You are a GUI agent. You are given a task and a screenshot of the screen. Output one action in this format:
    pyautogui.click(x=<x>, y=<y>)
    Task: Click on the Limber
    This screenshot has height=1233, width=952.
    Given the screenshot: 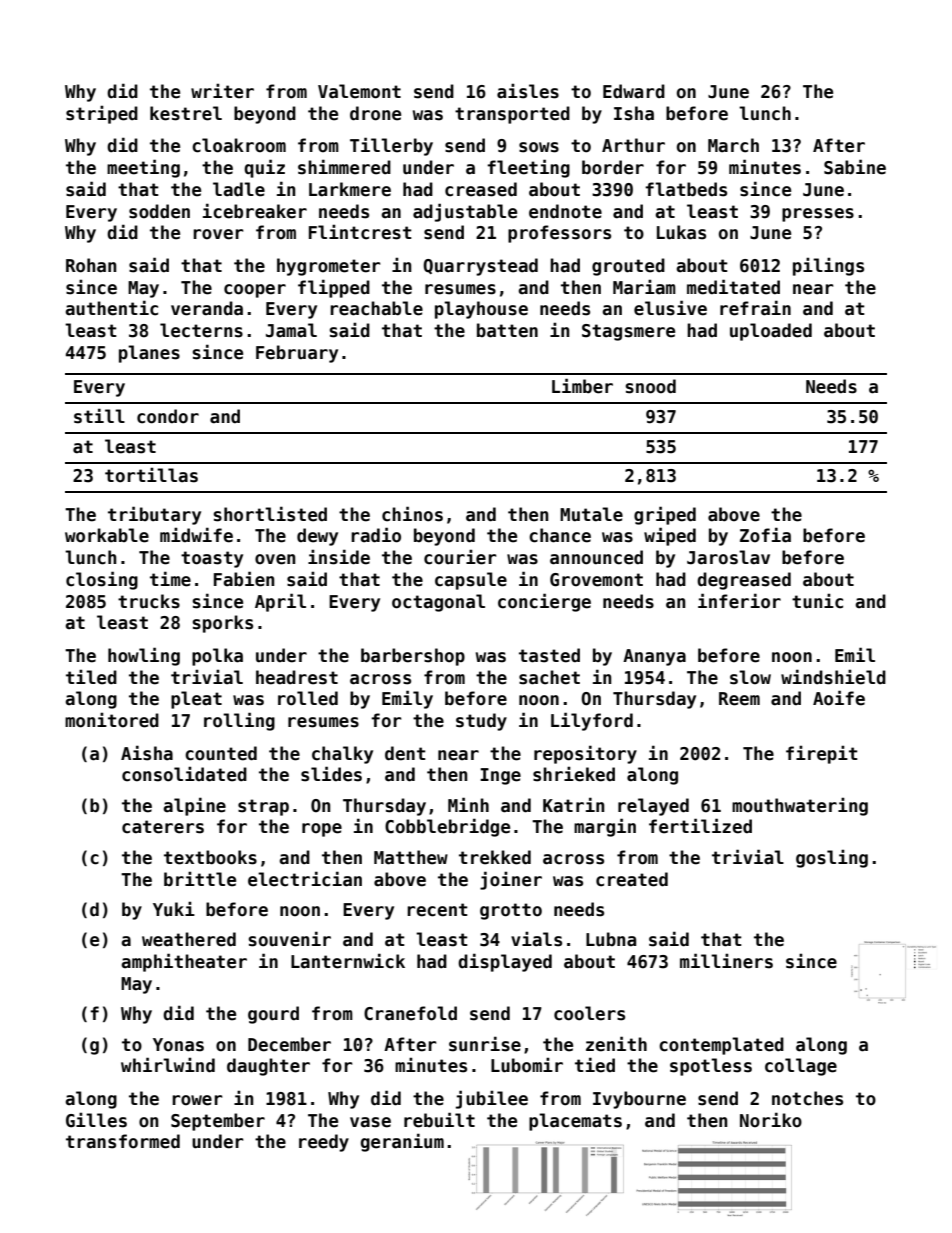 What is the action you would take?
    pyautogui.click(x=582, y=386)
